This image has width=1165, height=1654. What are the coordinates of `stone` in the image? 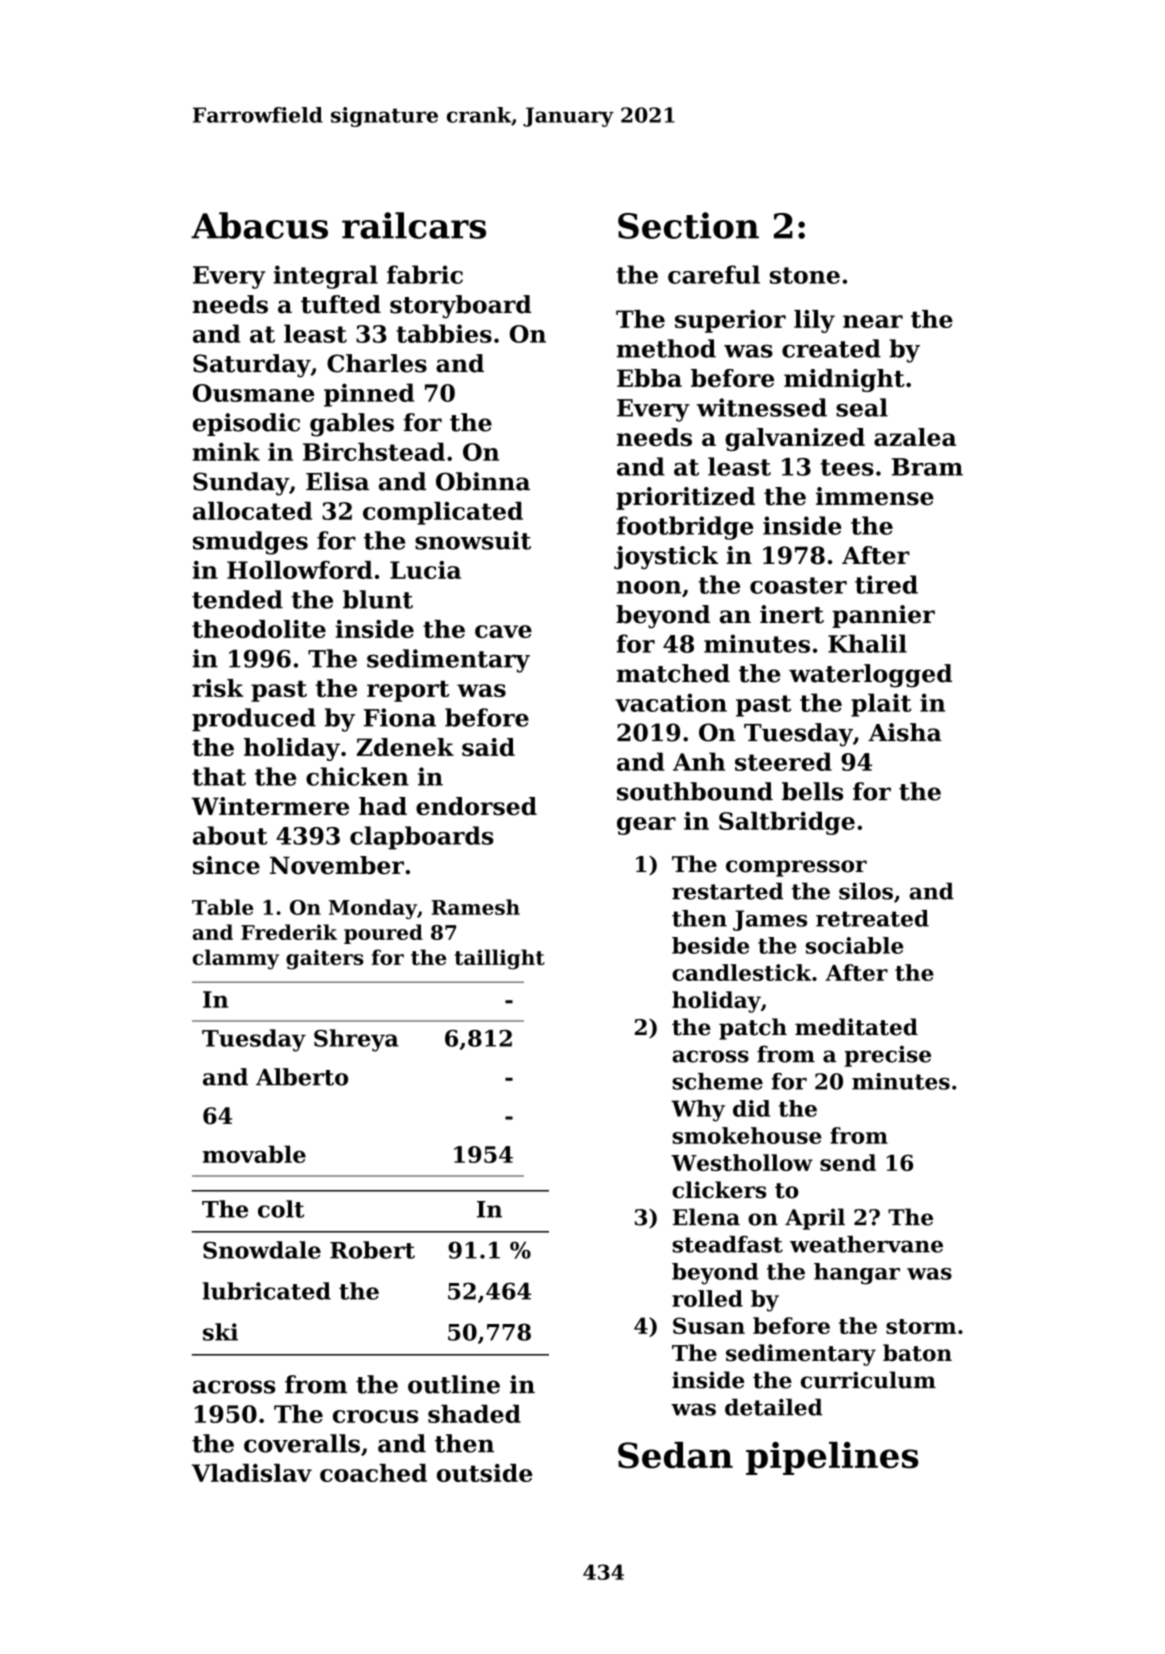 It's located at (805, 275).
